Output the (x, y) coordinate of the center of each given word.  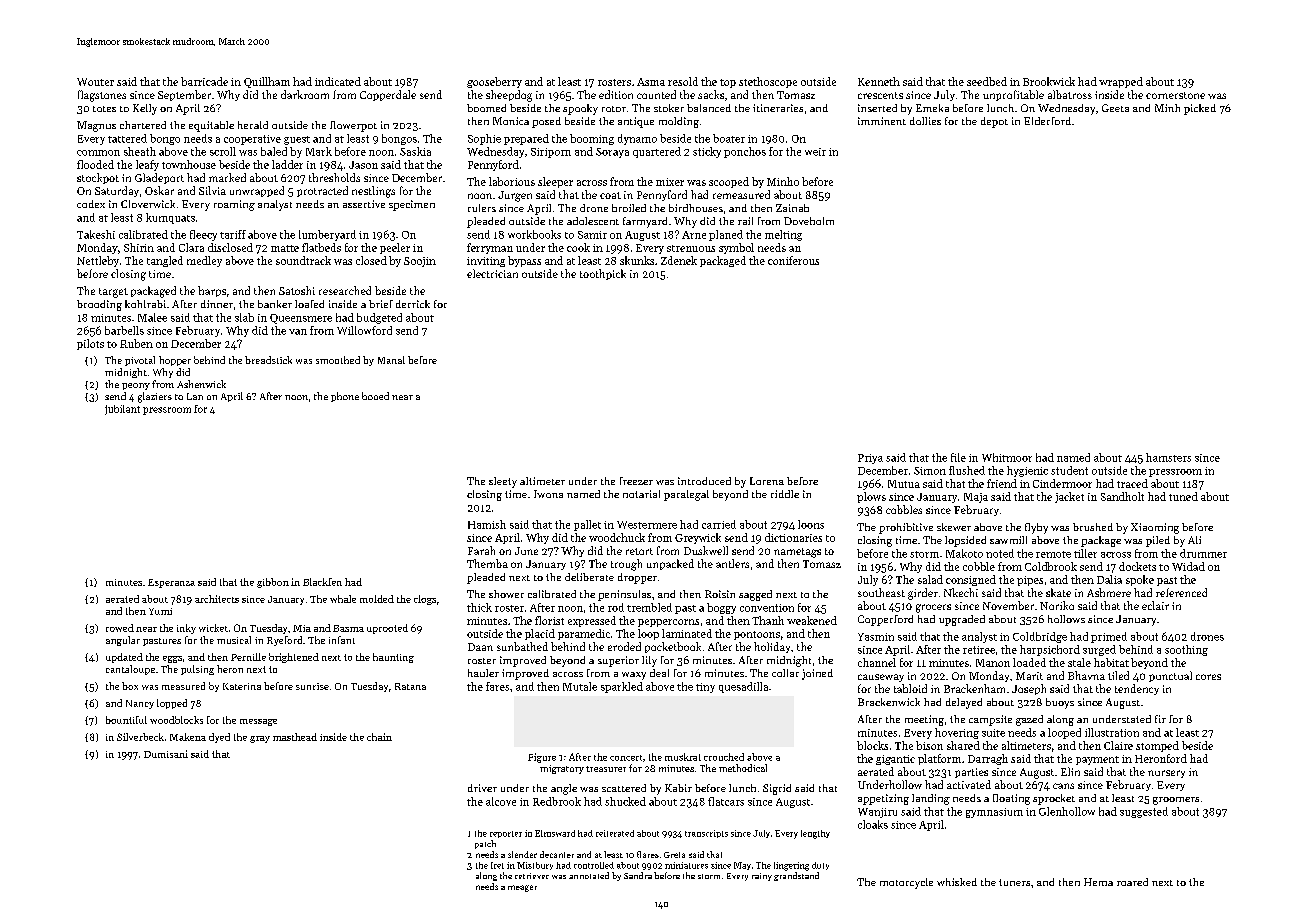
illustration (1112, 732)
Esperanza (171, 583)
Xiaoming (1155, 528)
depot (994, 122)
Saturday (117, 191)
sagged (755, 595)
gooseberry (494, 82)
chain (379, 737)
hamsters (1168, 457)
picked (1200, 109)
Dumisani (166, 754)
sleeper (555, 182)
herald (253, 125)
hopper (175, 361)
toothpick (603, 274)
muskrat (683, 757)
